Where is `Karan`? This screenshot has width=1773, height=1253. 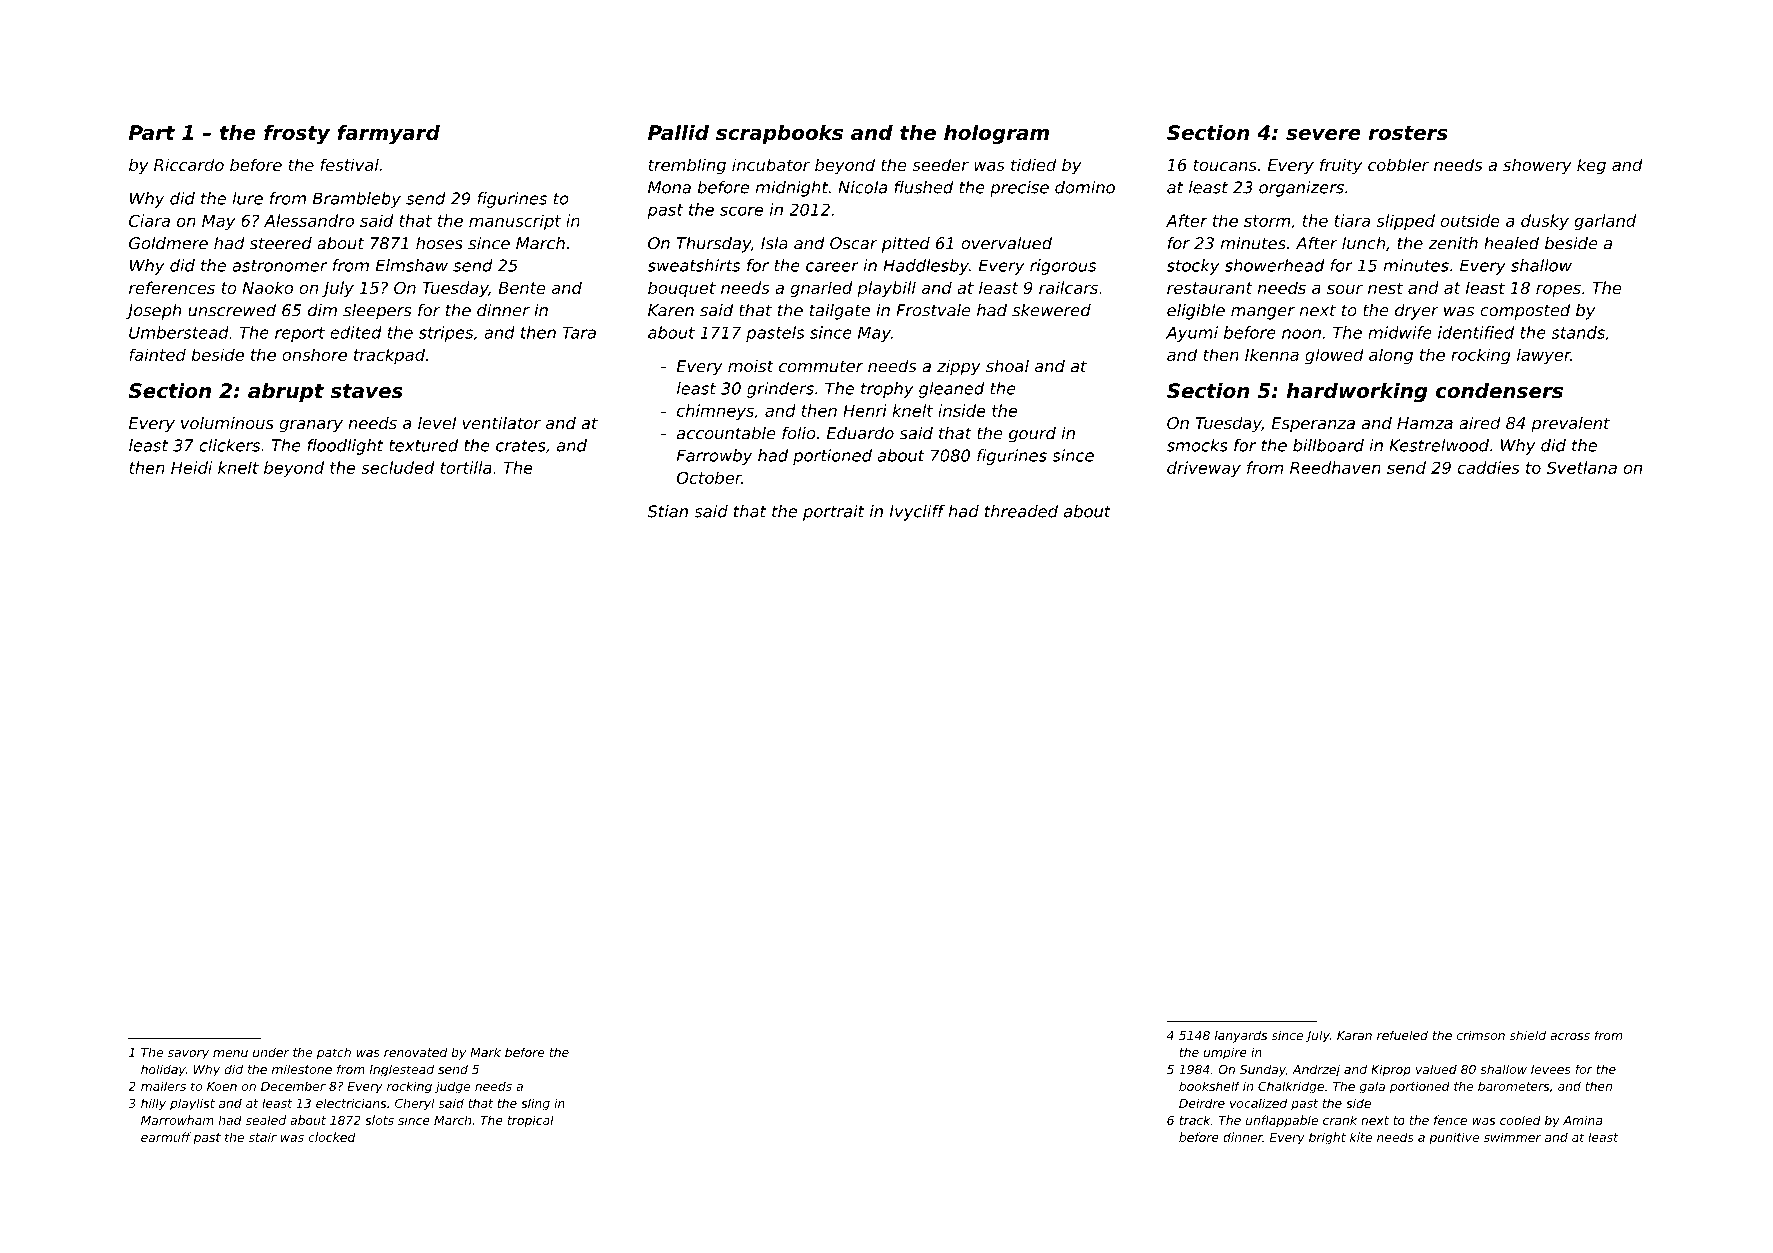 Karan is located at coordinates (1354, 1035).
